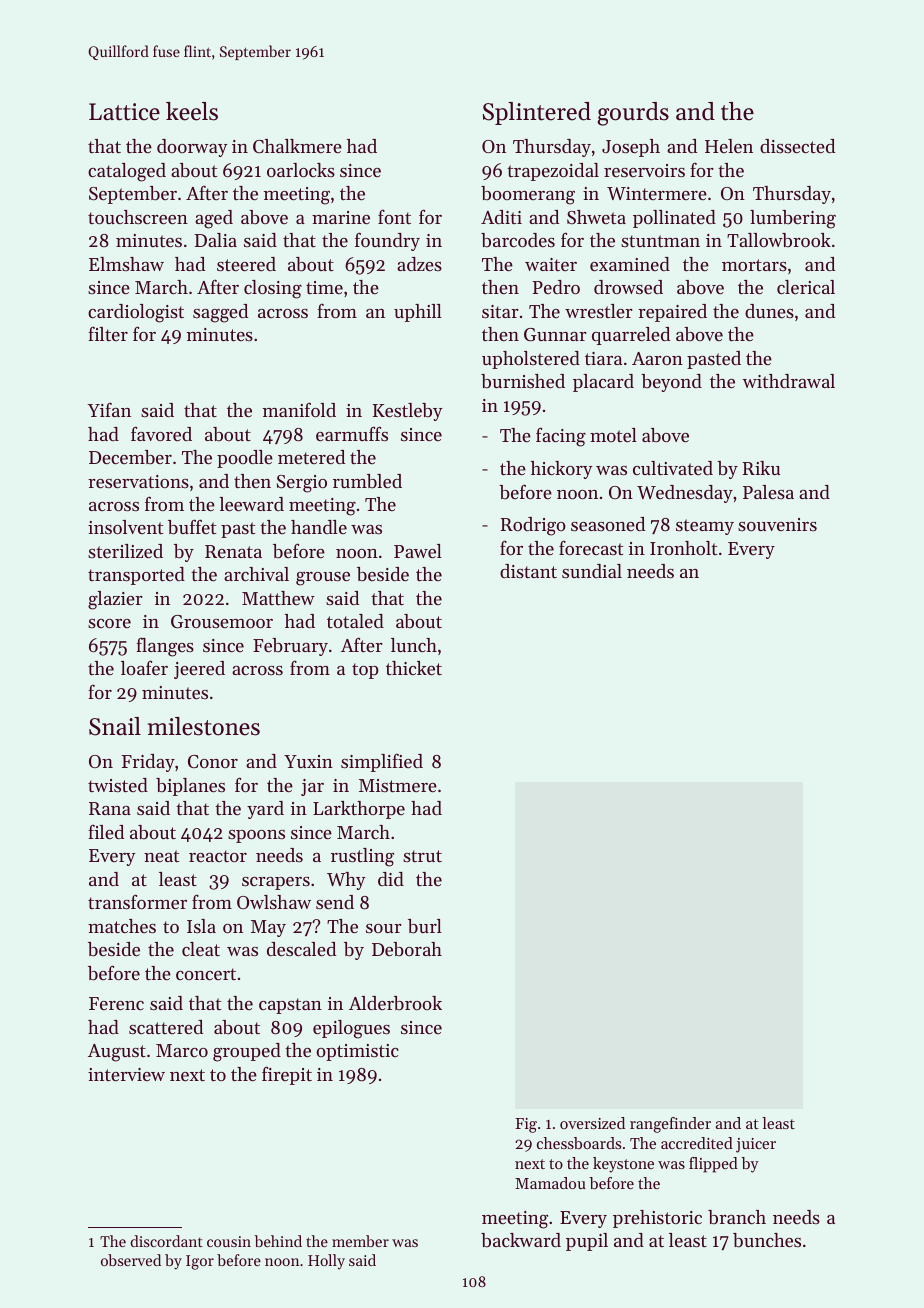 Image resolution: width=924 pixels, height=1308 pixels. I want to click on Isla, so click(201, 926).
